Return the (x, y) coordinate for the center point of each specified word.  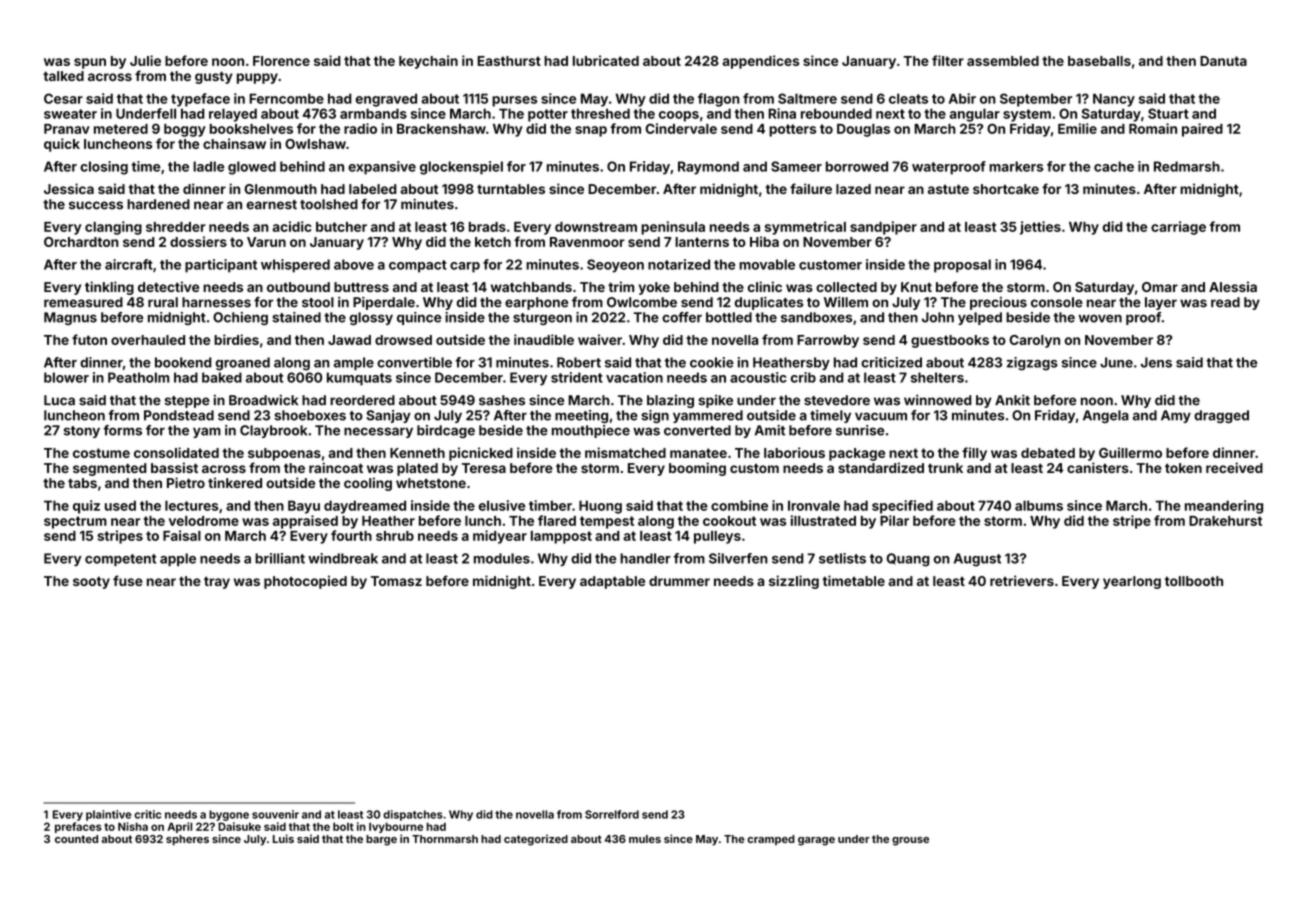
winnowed (938, 400)
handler (645, 558)
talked (63, 76)
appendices (761, 62)
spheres (187, 840)
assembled (1003, 61)
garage (816, 841)
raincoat (336, 467)
